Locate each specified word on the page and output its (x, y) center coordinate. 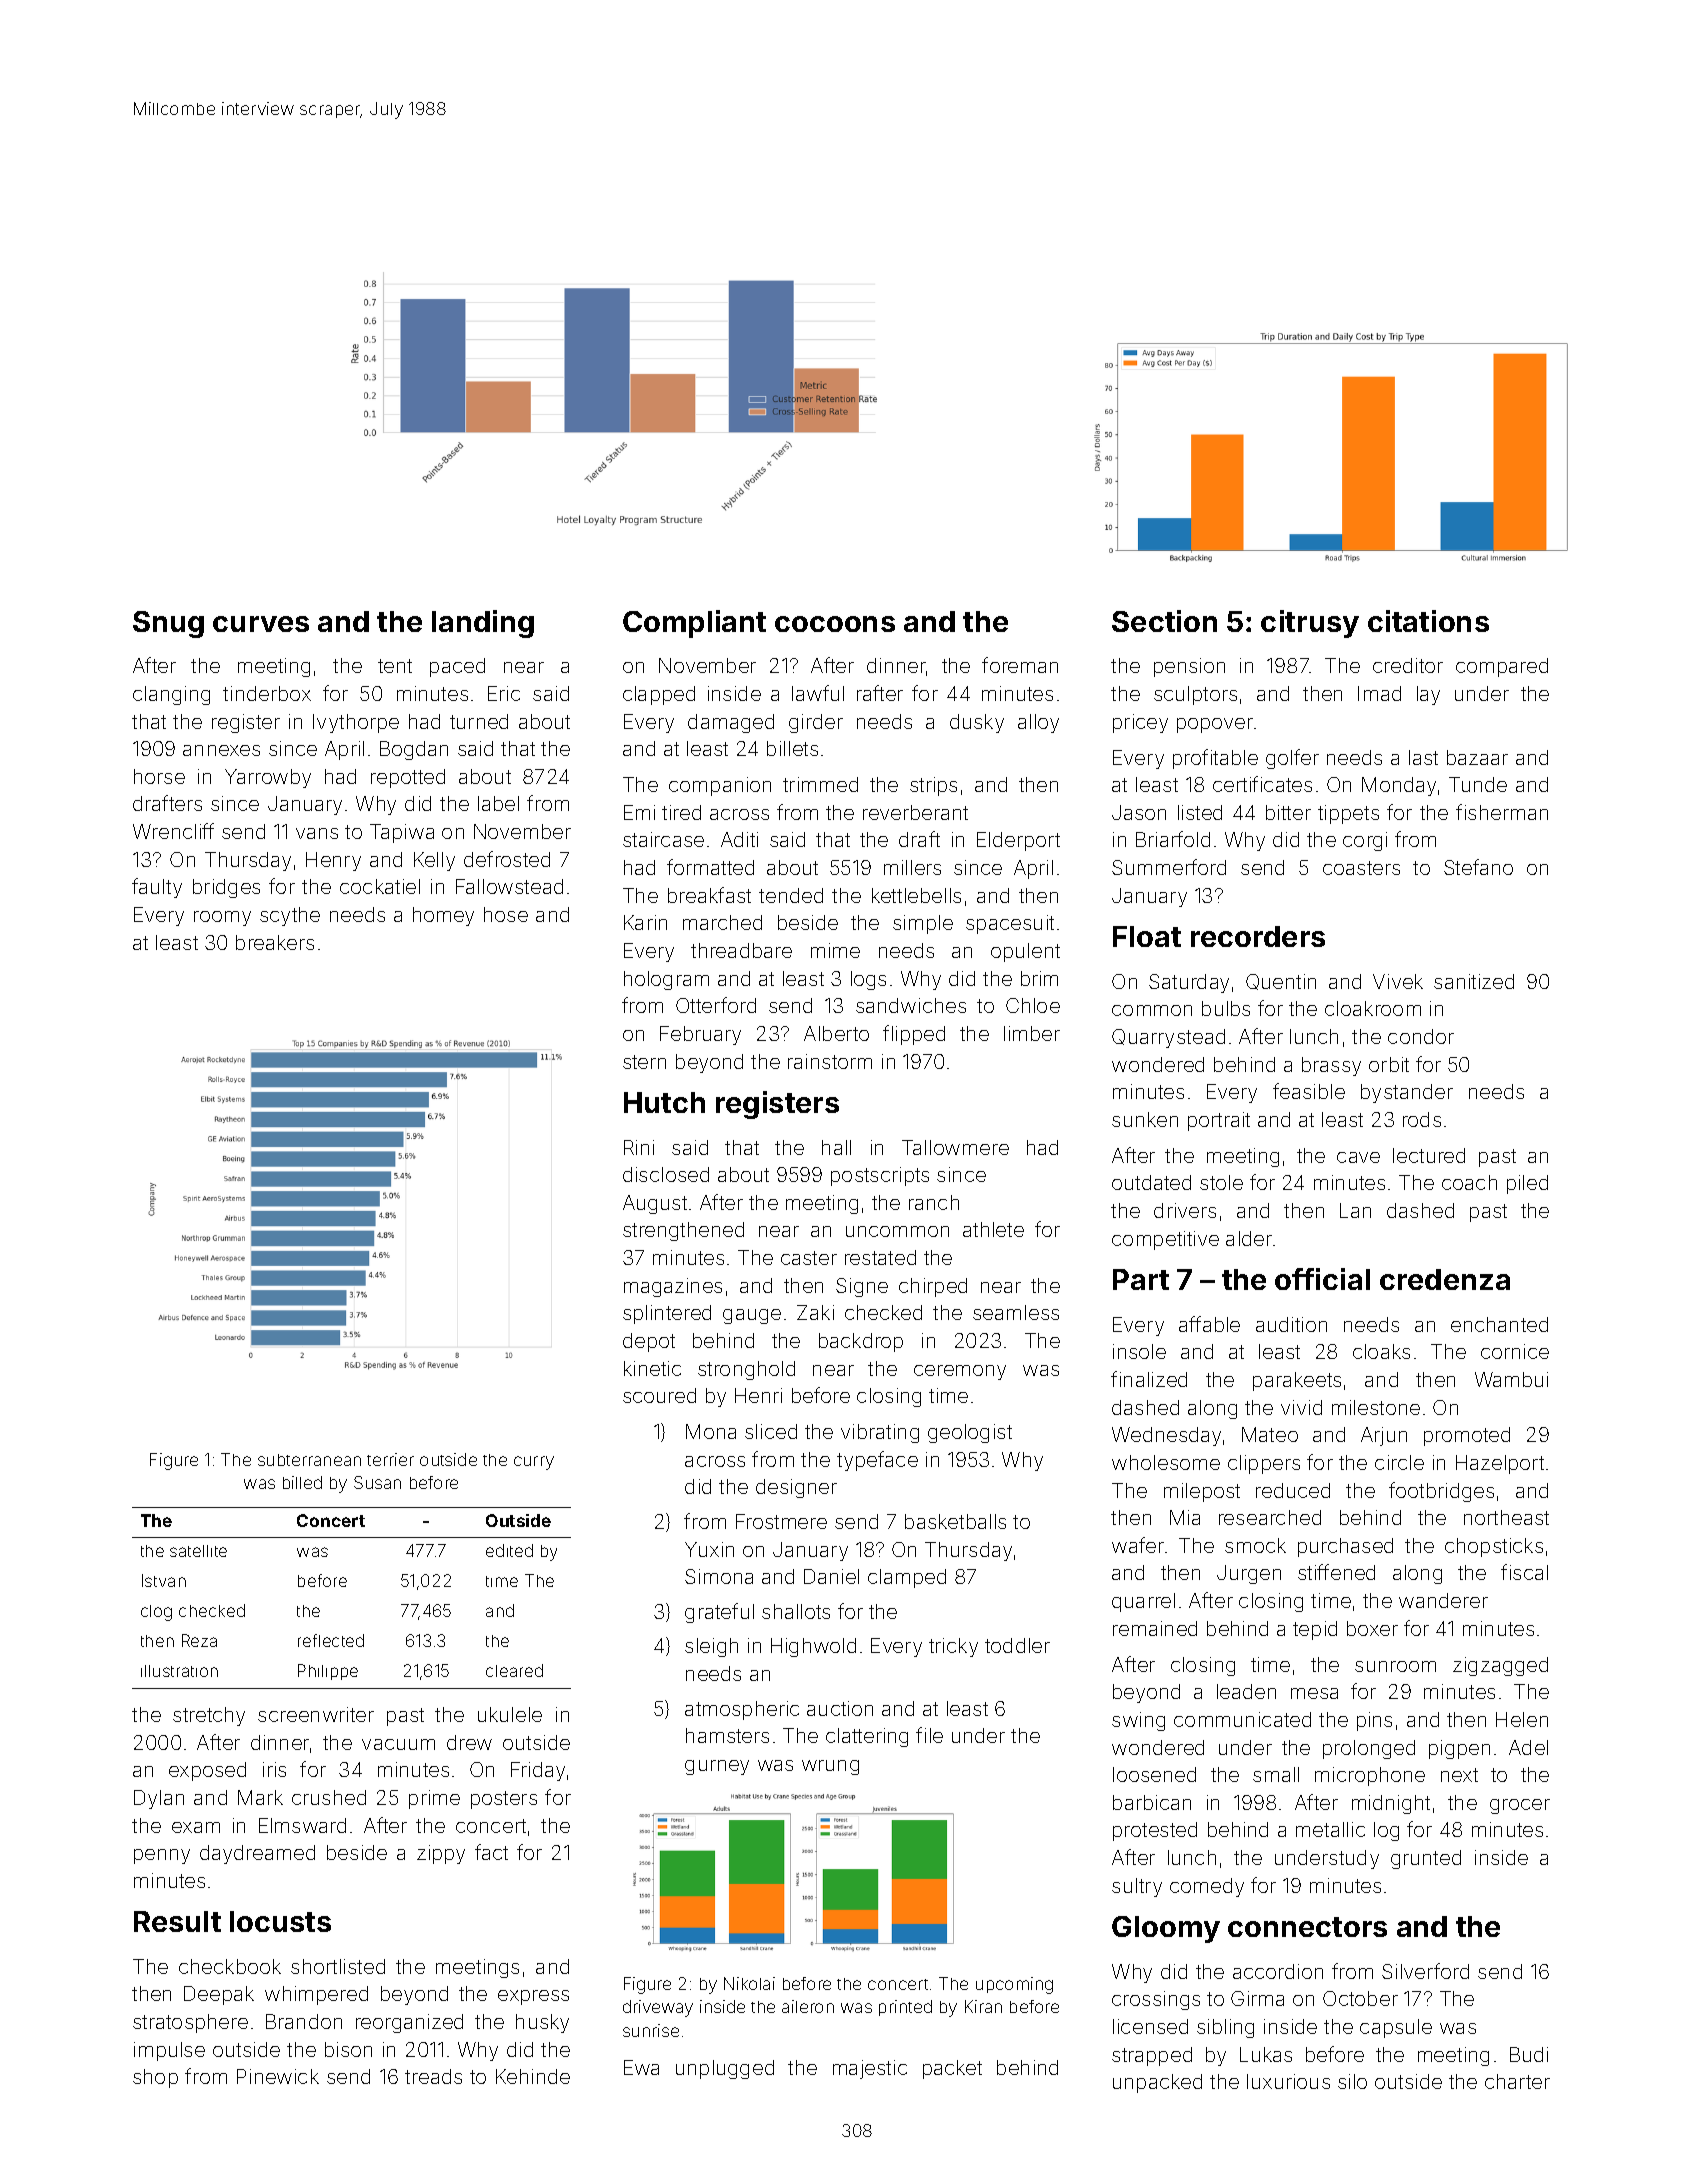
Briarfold (1173, 839)
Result (177, 1921)
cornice (1515, 1351)
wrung (830, 1767)
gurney (717, 1767)
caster (809, 1258)
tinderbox (267, 693)
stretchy (209, 1716)
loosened (1154, 1774)
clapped (659, 695)
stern (644, 1062)
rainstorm (830, 1061)
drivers (1185, 1210)
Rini (639, 1147)
